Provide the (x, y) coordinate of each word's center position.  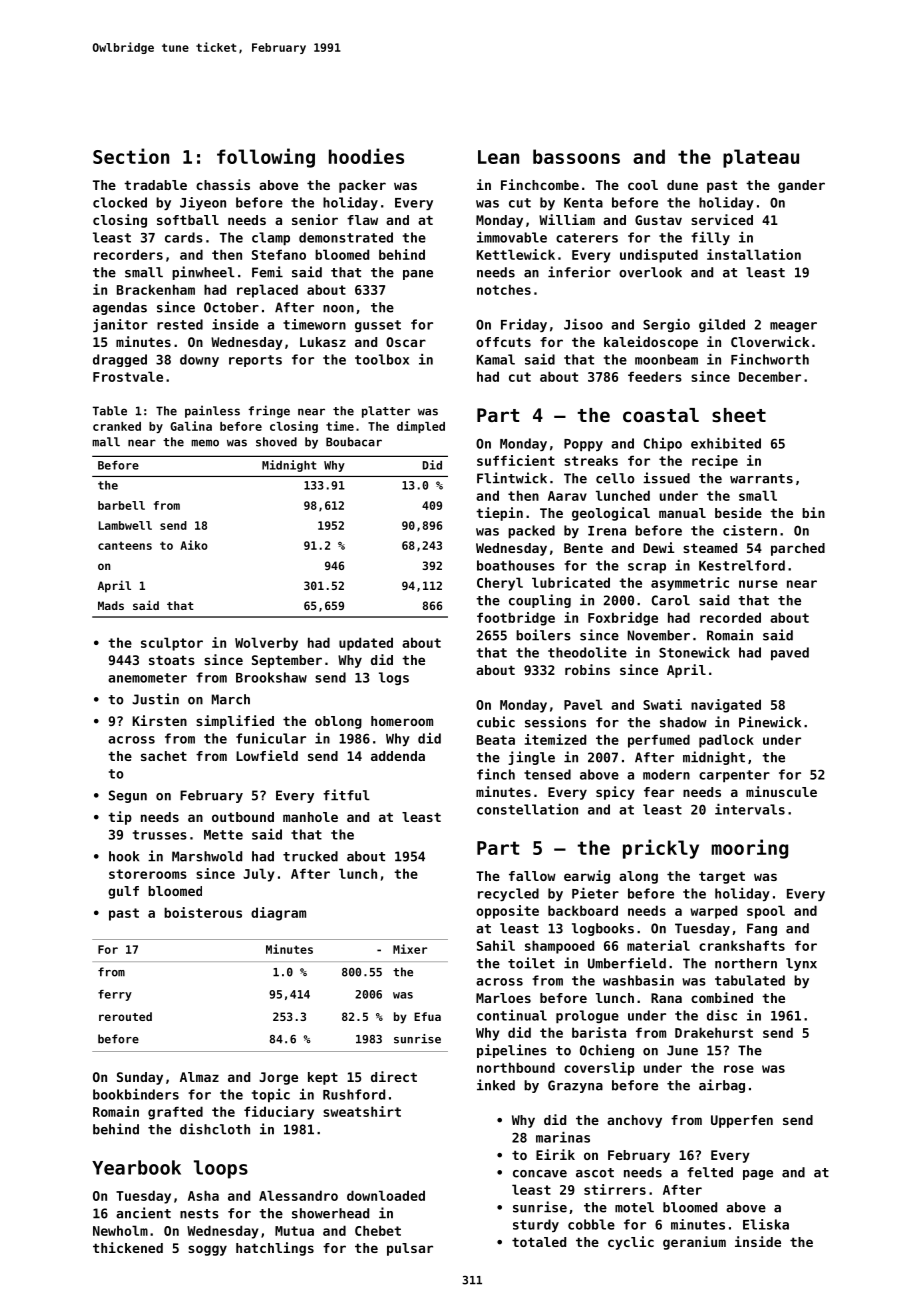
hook (124, 856)
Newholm (120, 1230)
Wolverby (266, 644)
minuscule (781, 791)
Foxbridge (623, 619)
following (266, 158)
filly (710, 238)
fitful (346, 795)
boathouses (516, 565)
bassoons (576, 156)
